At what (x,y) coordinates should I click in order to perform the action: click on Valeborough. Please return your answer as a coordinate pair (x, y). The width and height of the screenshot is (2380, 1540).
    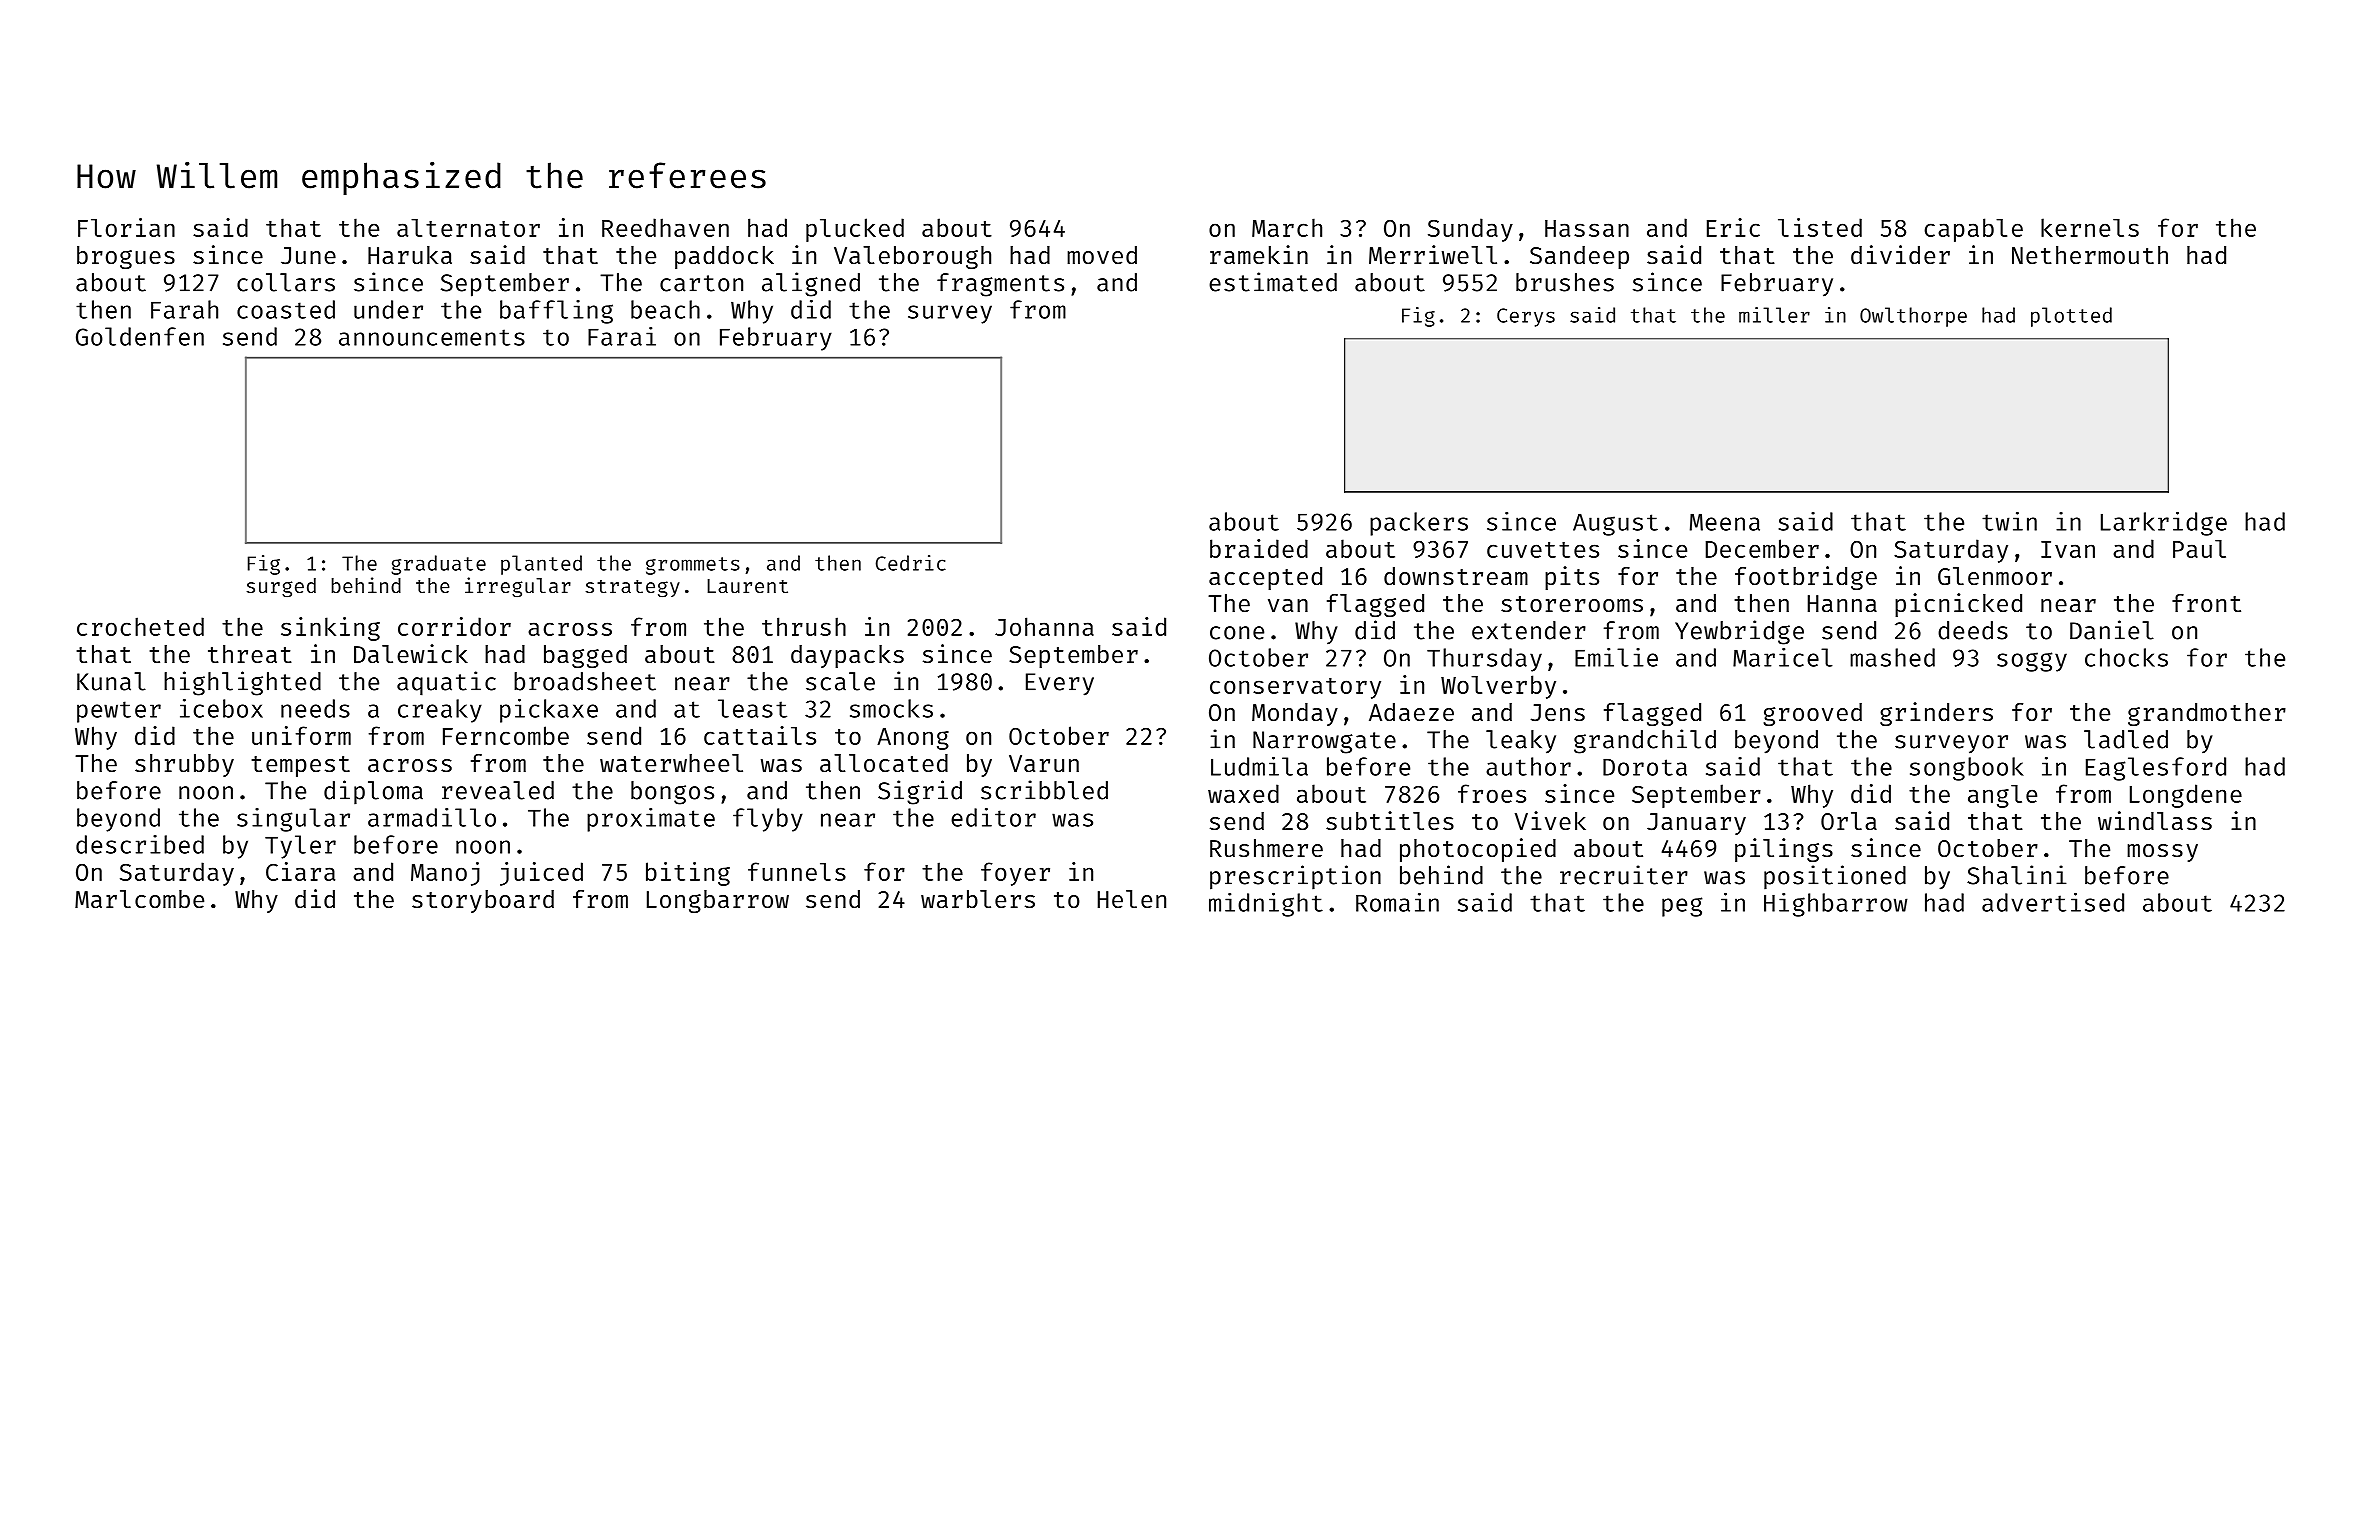
    Looking at the image, I should click on (912, 257).
